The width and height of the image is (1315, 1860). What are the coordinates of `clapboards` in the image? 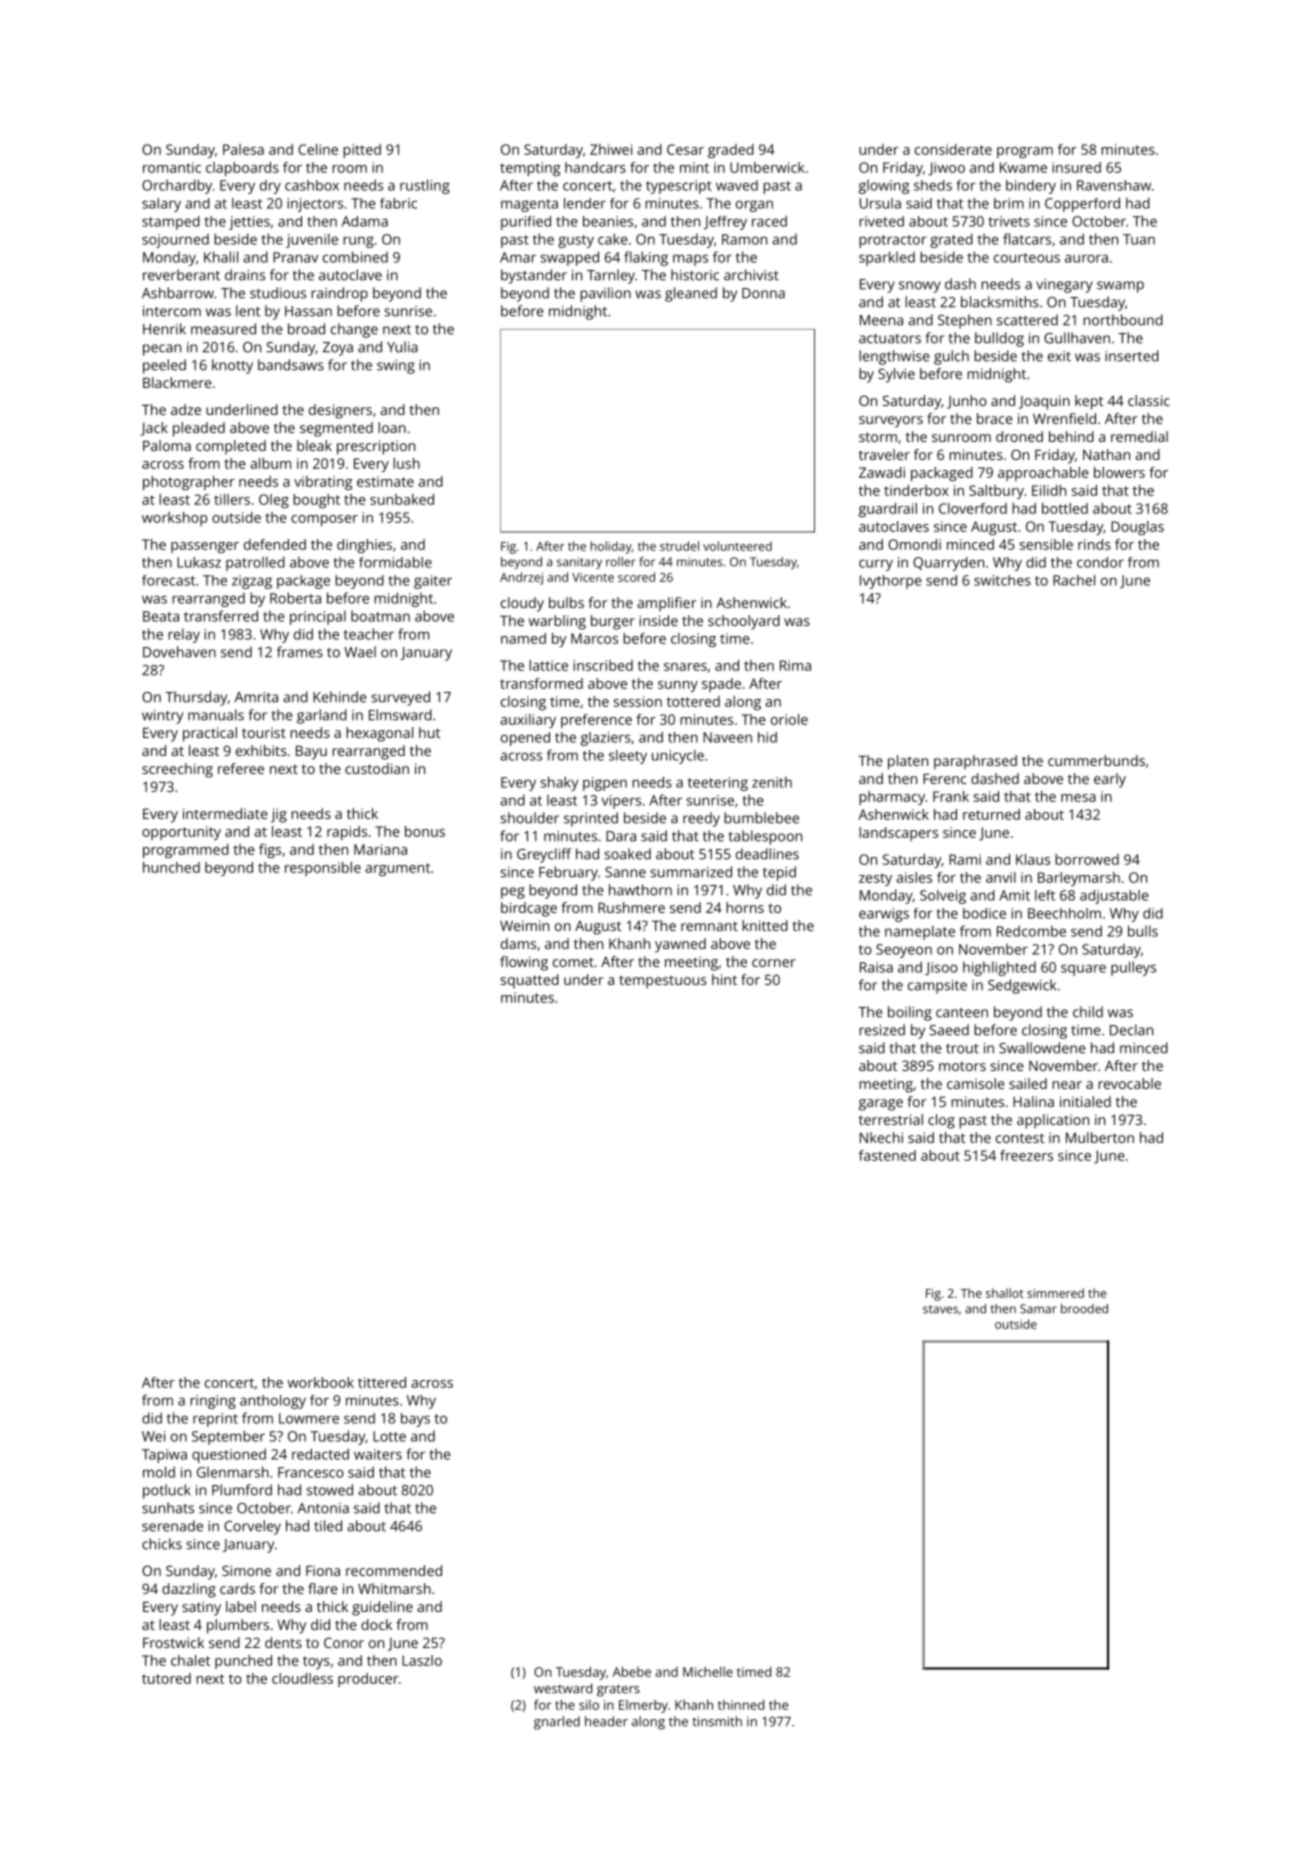 It's located at (242, 169).
